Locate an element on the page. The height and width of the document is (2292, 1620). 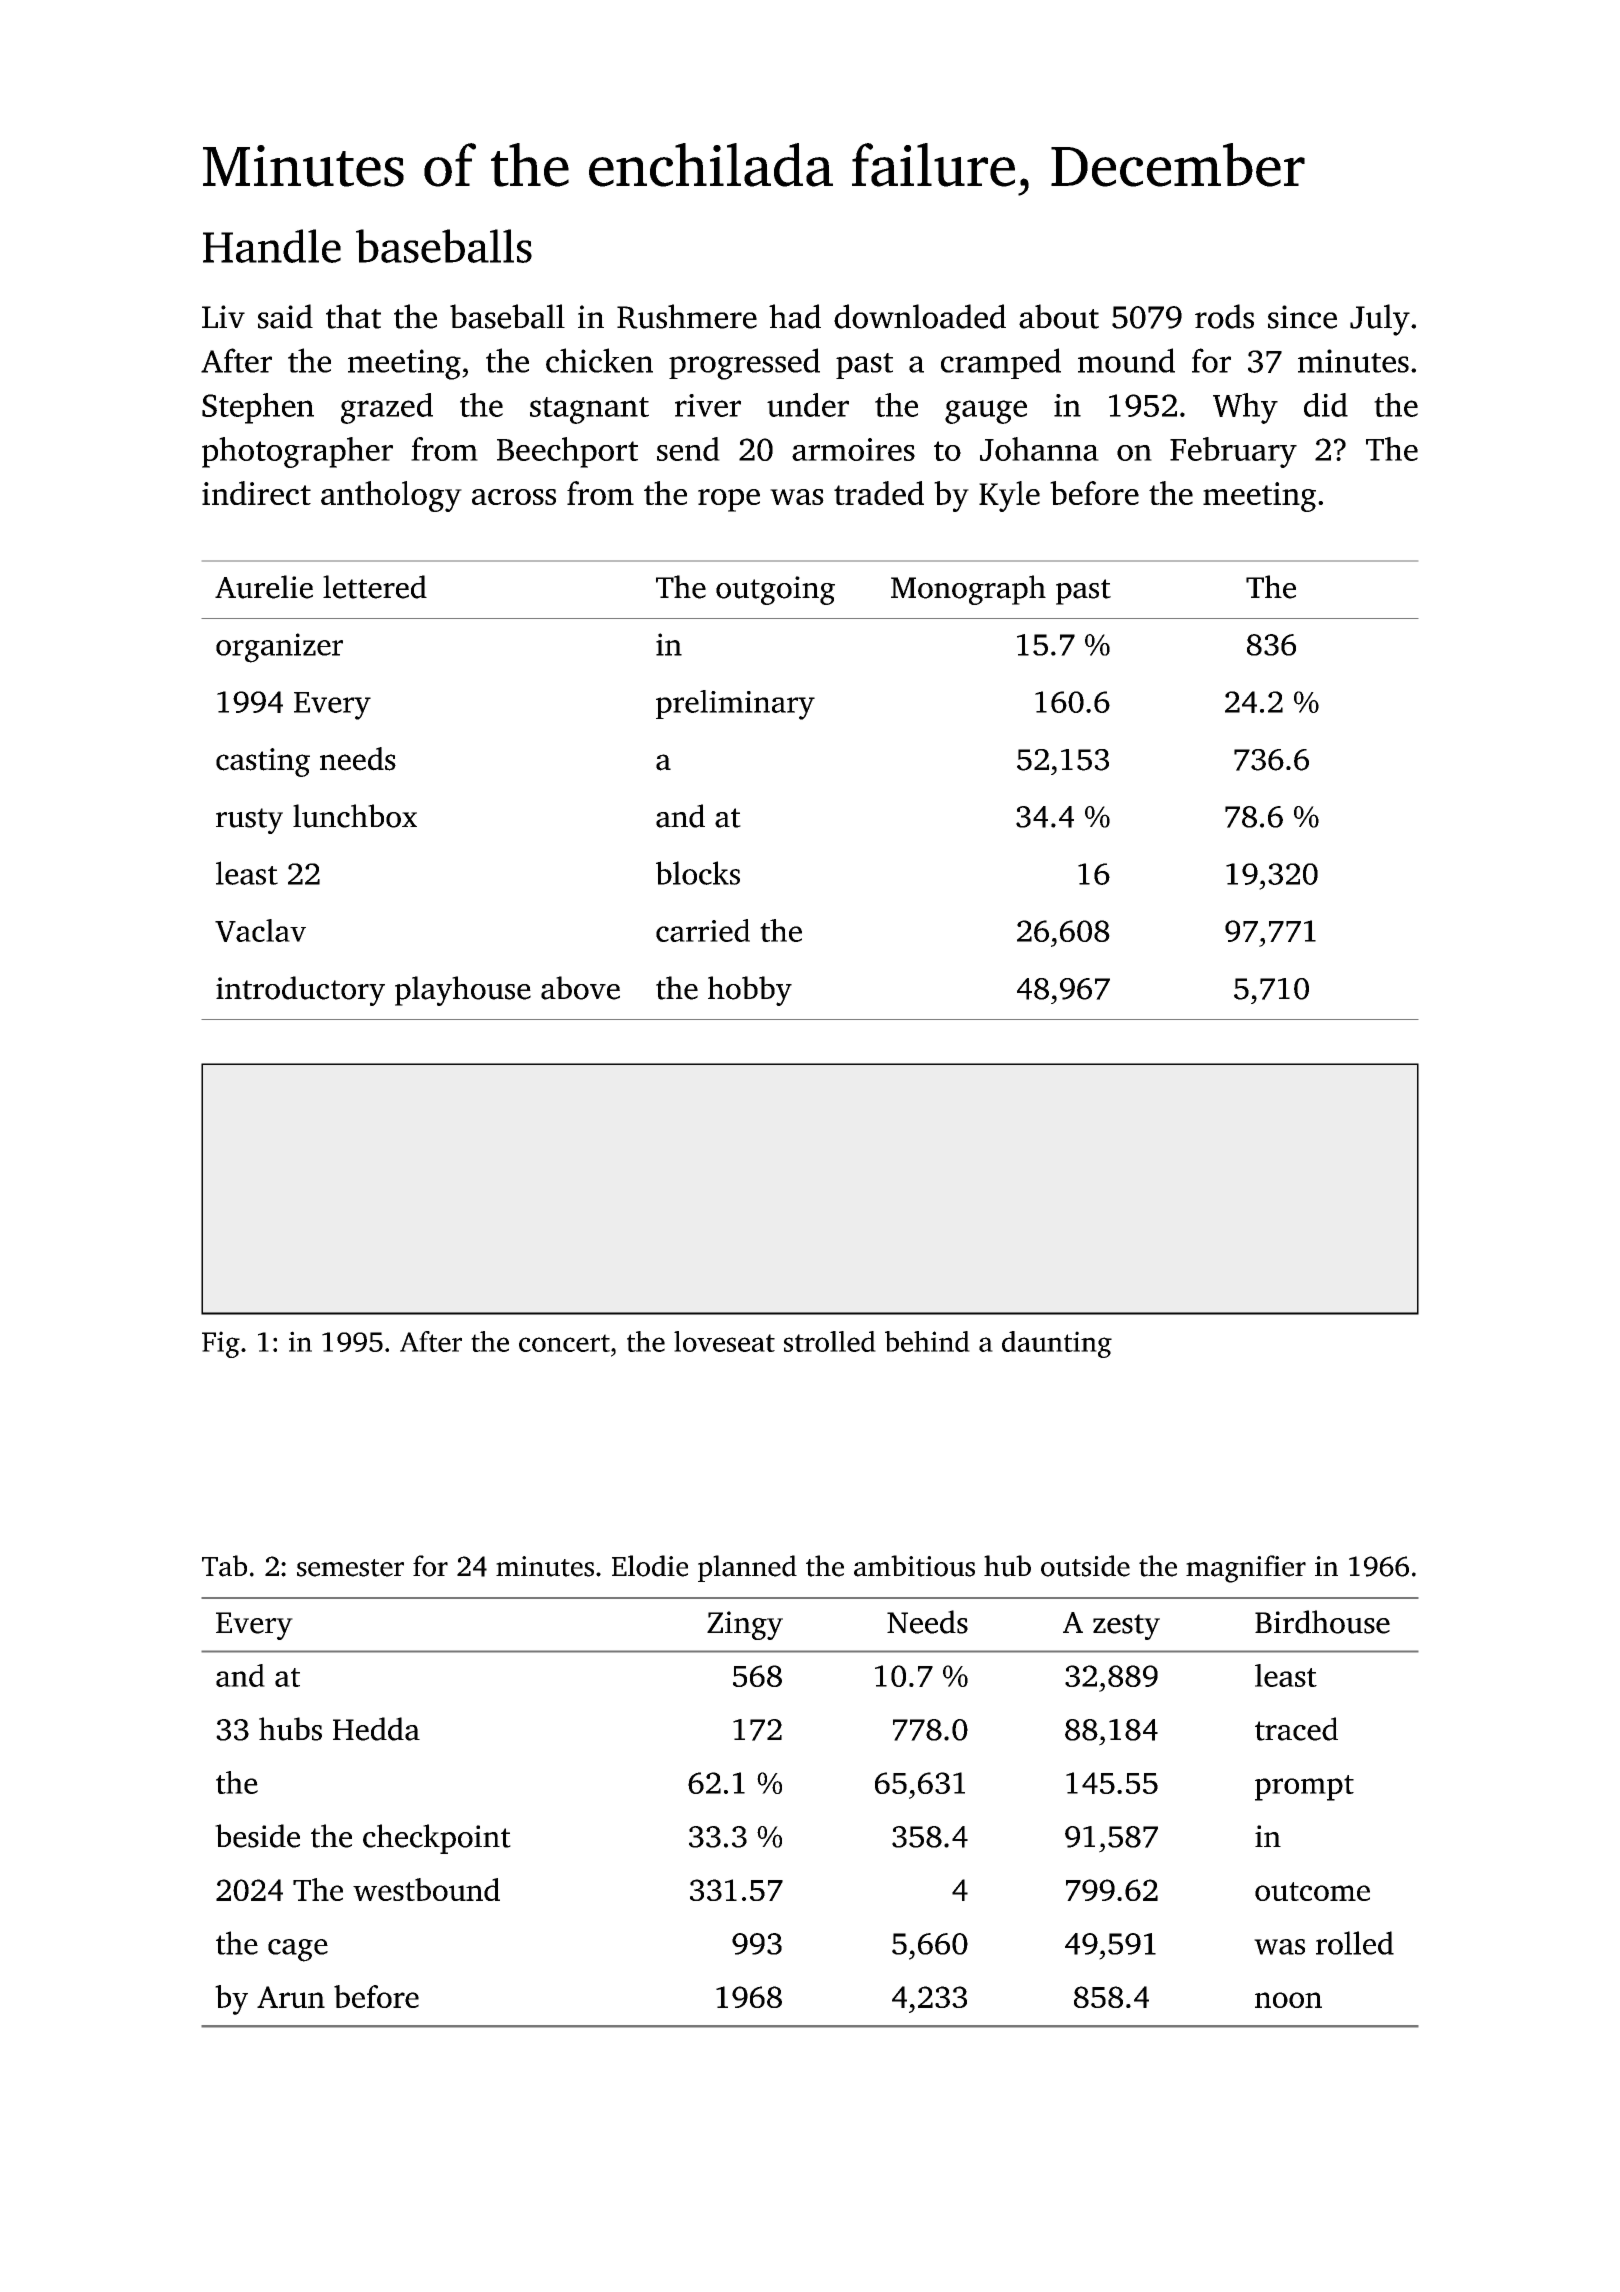
about is located at coordinates (1059, 316).
